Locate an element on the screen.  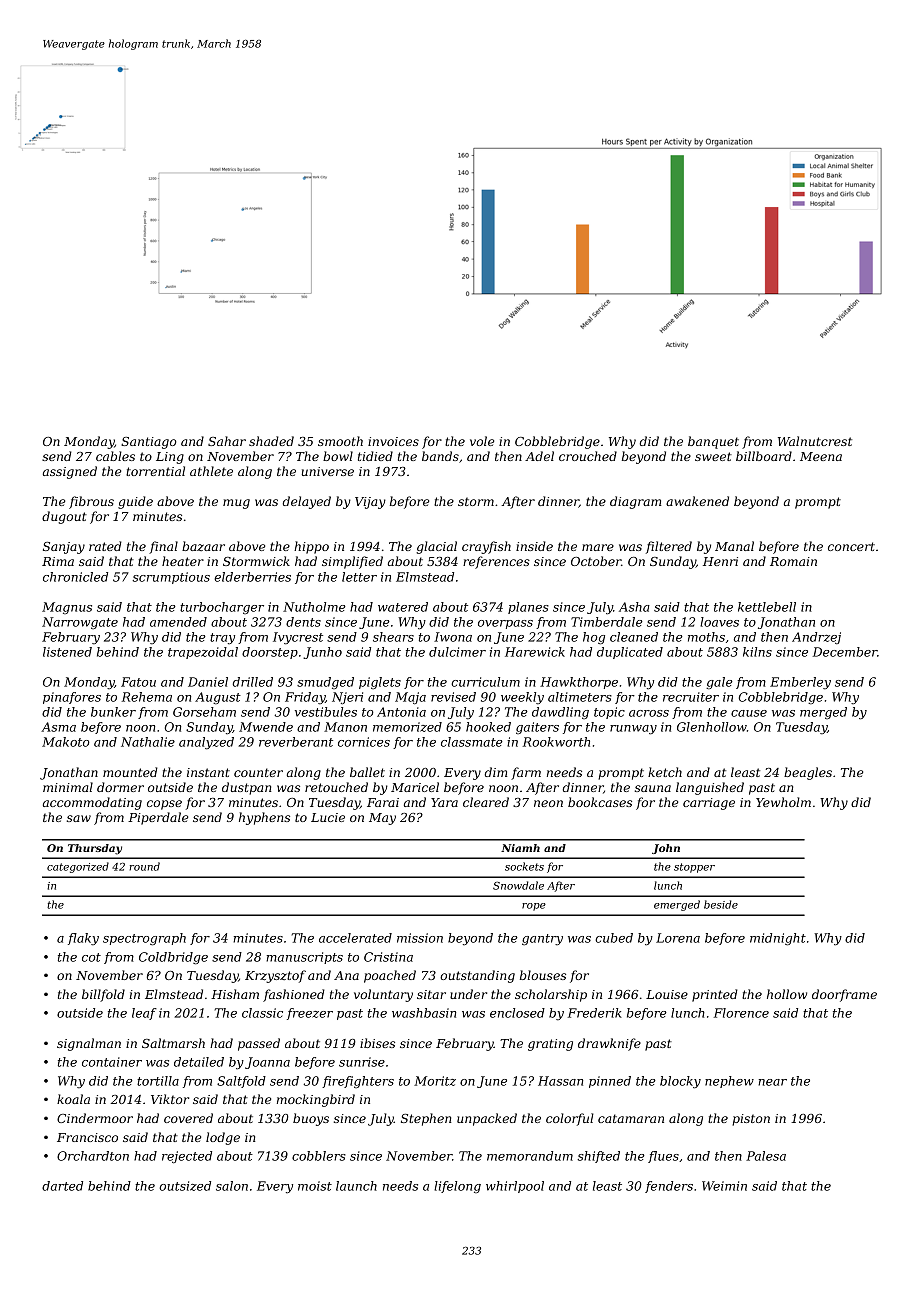
trapezoidal is located at coordinates (203, 653).
